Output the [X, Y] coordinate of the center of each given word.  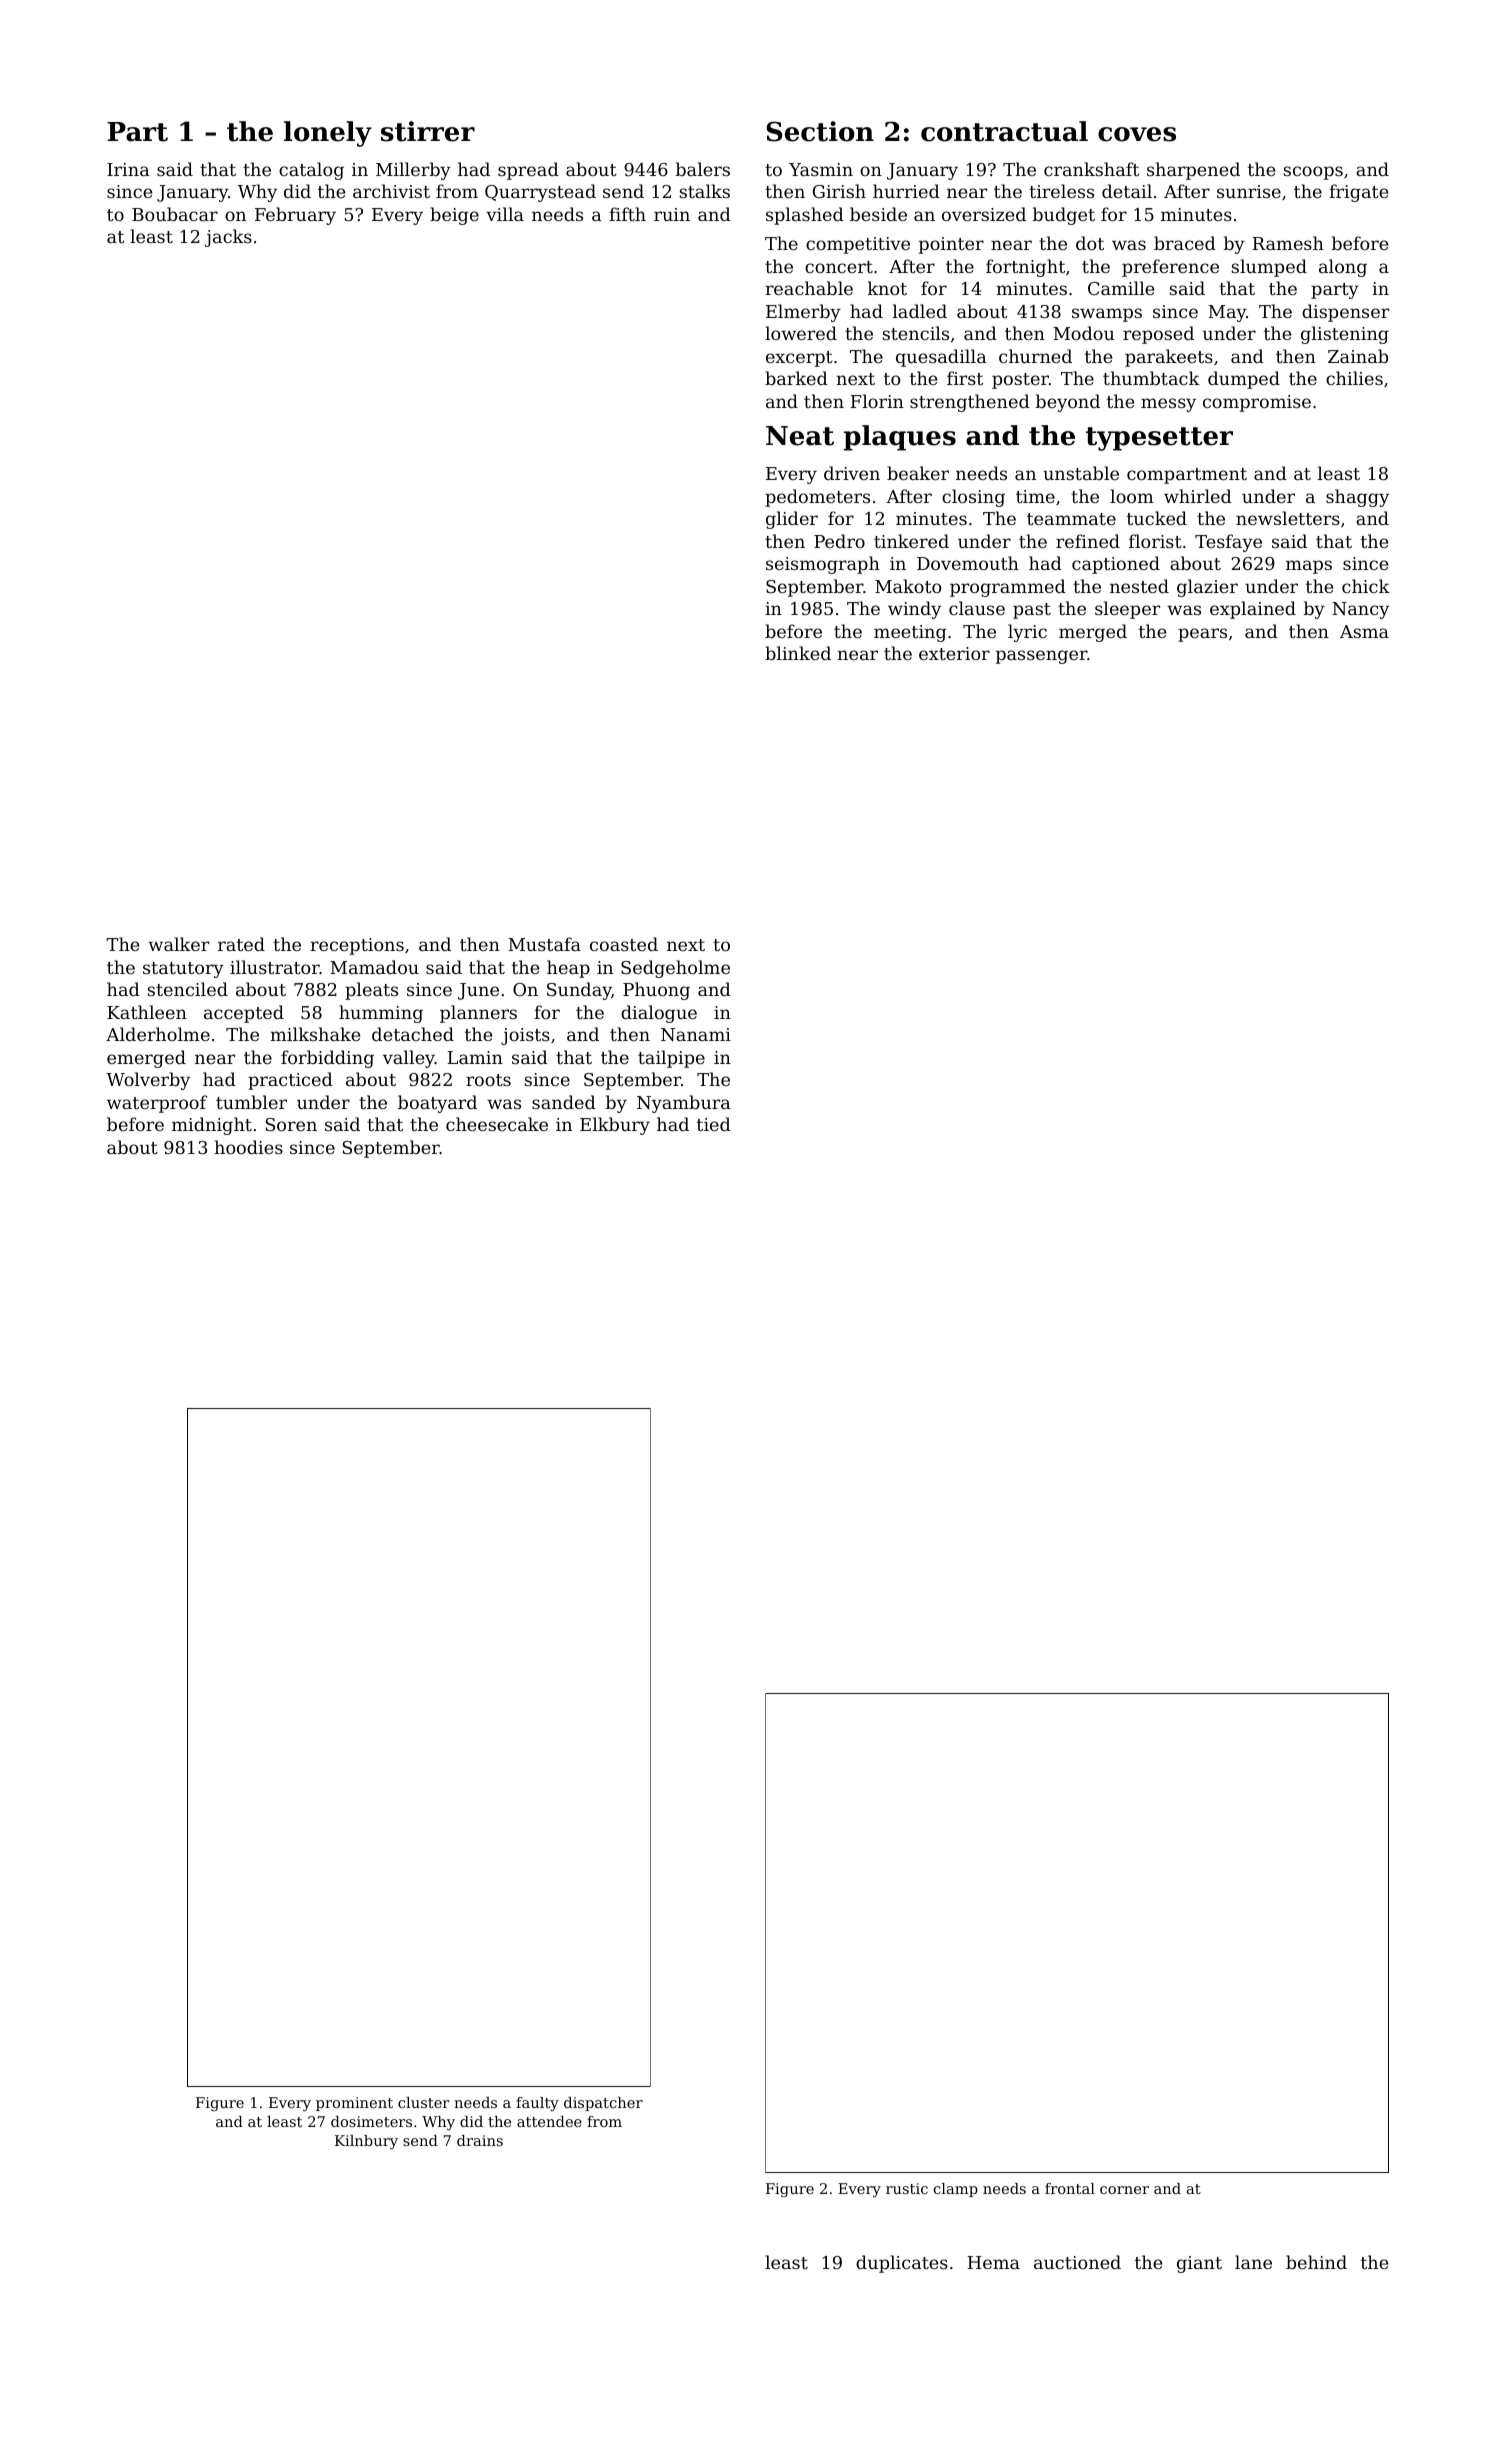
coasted [624, 944]
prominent [354, 2104]
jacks [228, 238]
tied [714, 1124]
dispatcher [603, 2104]
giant [1199, 2264]
